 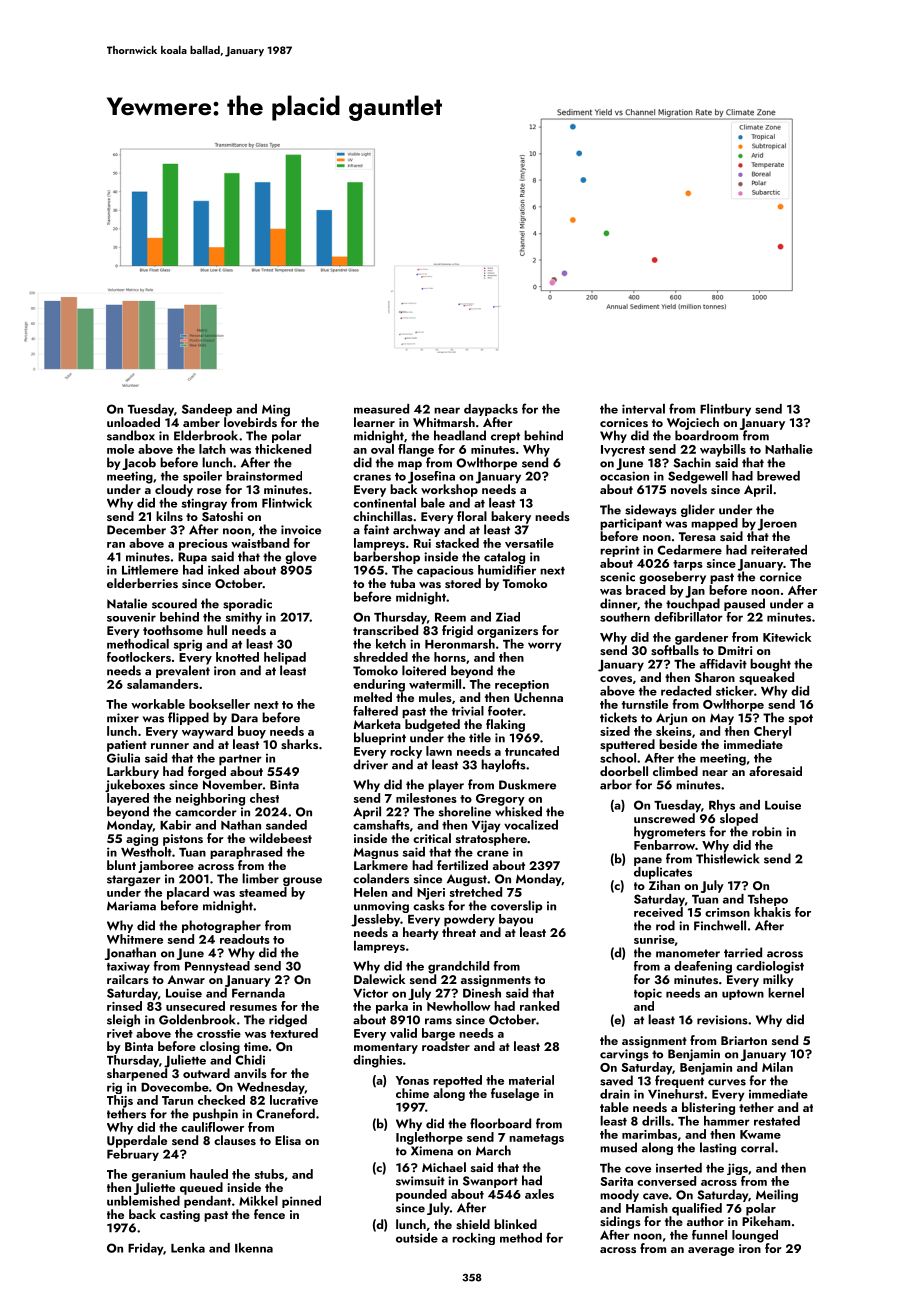 What do you see at coordinates (676, 1094) in the screenshot?
I see `Vinehurst` at bounding box center [676, 1094].
